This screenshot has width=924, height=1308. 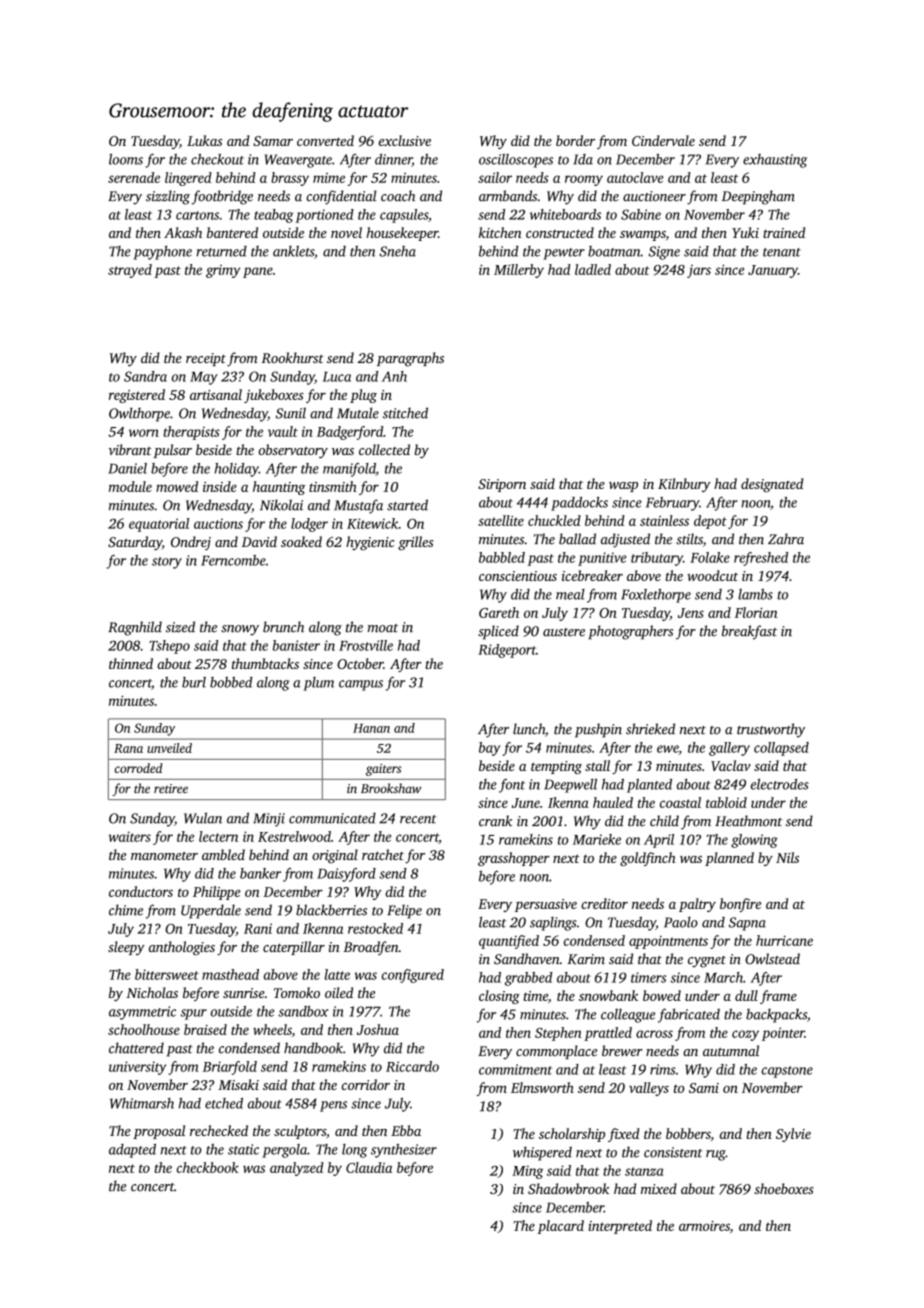 What do you see at coordinates (182, 948) in the screenshot?
I see `anthologies` at bounding box center [182, 948].
